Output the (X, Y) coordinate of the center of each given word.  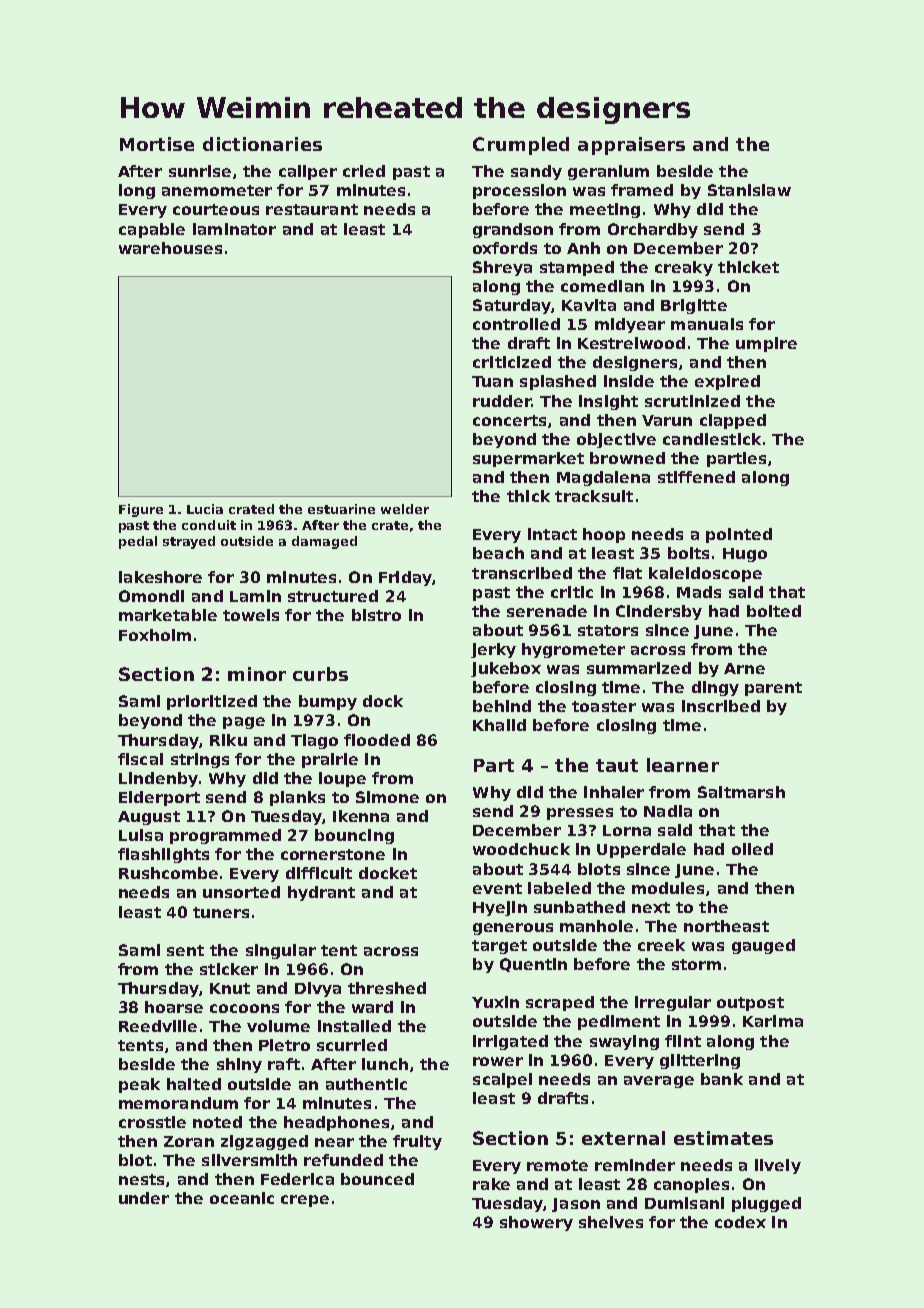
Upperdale (641, 850)
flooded (377, 740)
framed (642, 190)
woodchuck (521, 849)
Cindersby (659, 612)
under (144, 1198)
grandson (513, 230)
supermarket (528, 459)
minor (257, 674)
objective (616, 440)
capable (152, 230)
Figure (141, 510)
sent (185, 950)
